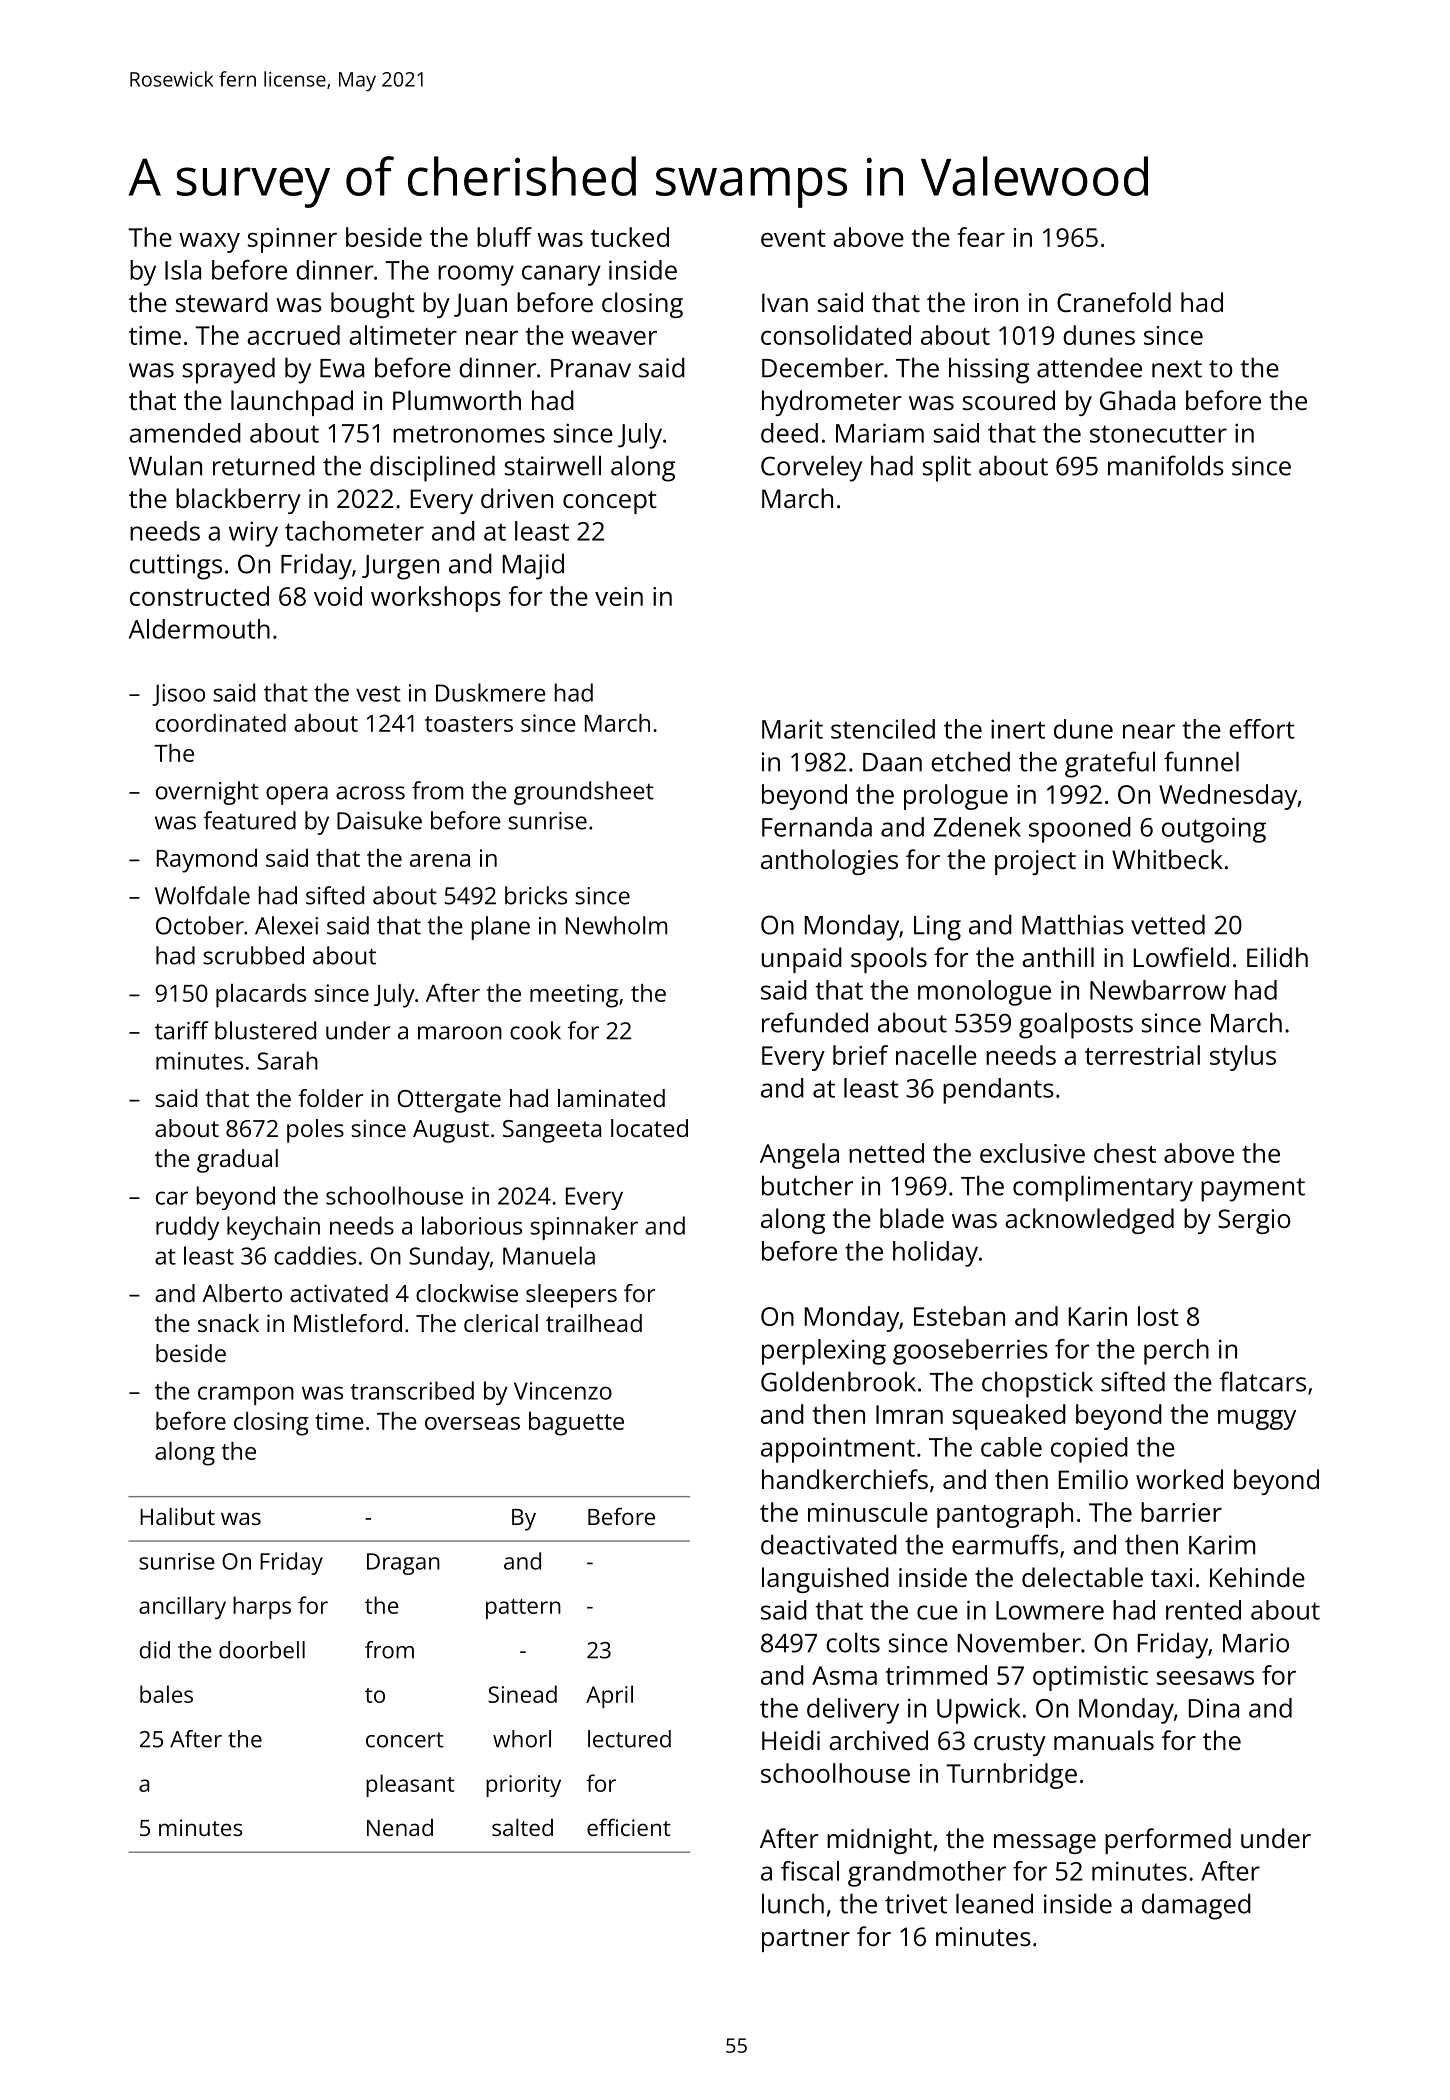 The image size is (1450, 2100). I want to click on Mistleford, so click(348, 1323).
